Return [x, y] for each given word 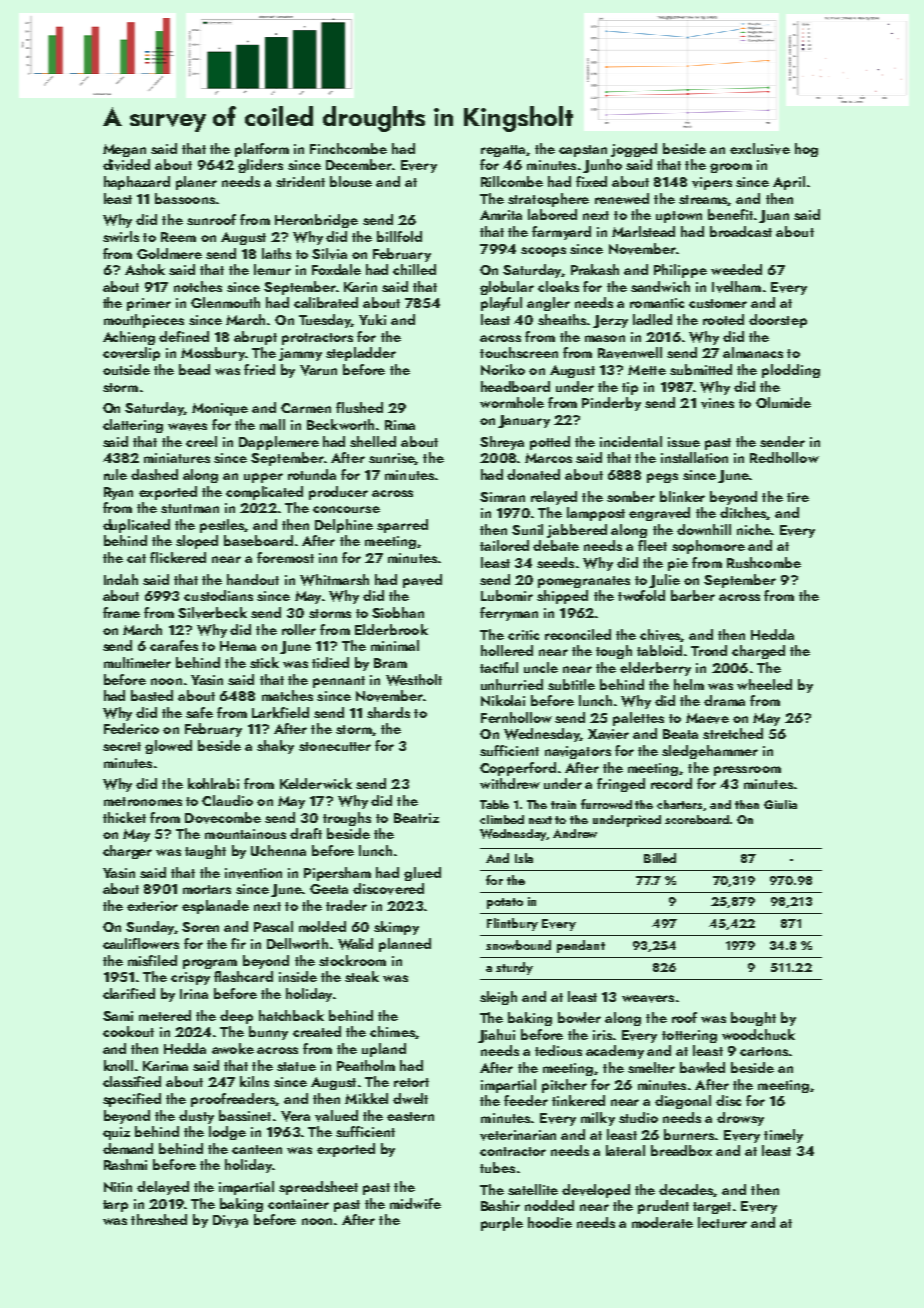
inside [298, 976]
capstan [583, 151]
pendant [581, 946]
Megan [124, 150]
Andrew [575, 833]
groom [731, 168]
